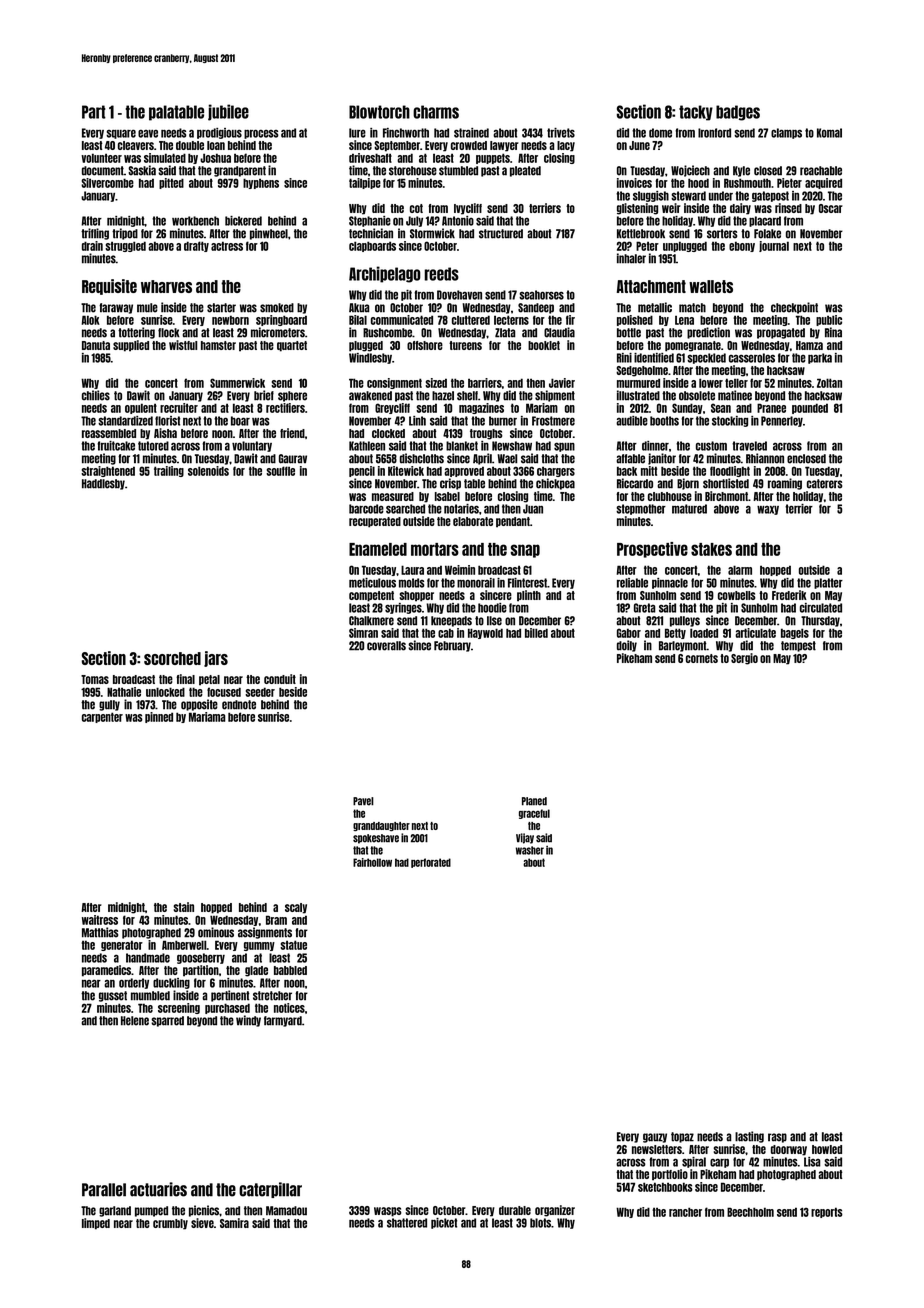 This screenshot has height=1308, width=924. Describe the element at coordinates (471, 133) in the screenshot. I see `strained` at that location.
